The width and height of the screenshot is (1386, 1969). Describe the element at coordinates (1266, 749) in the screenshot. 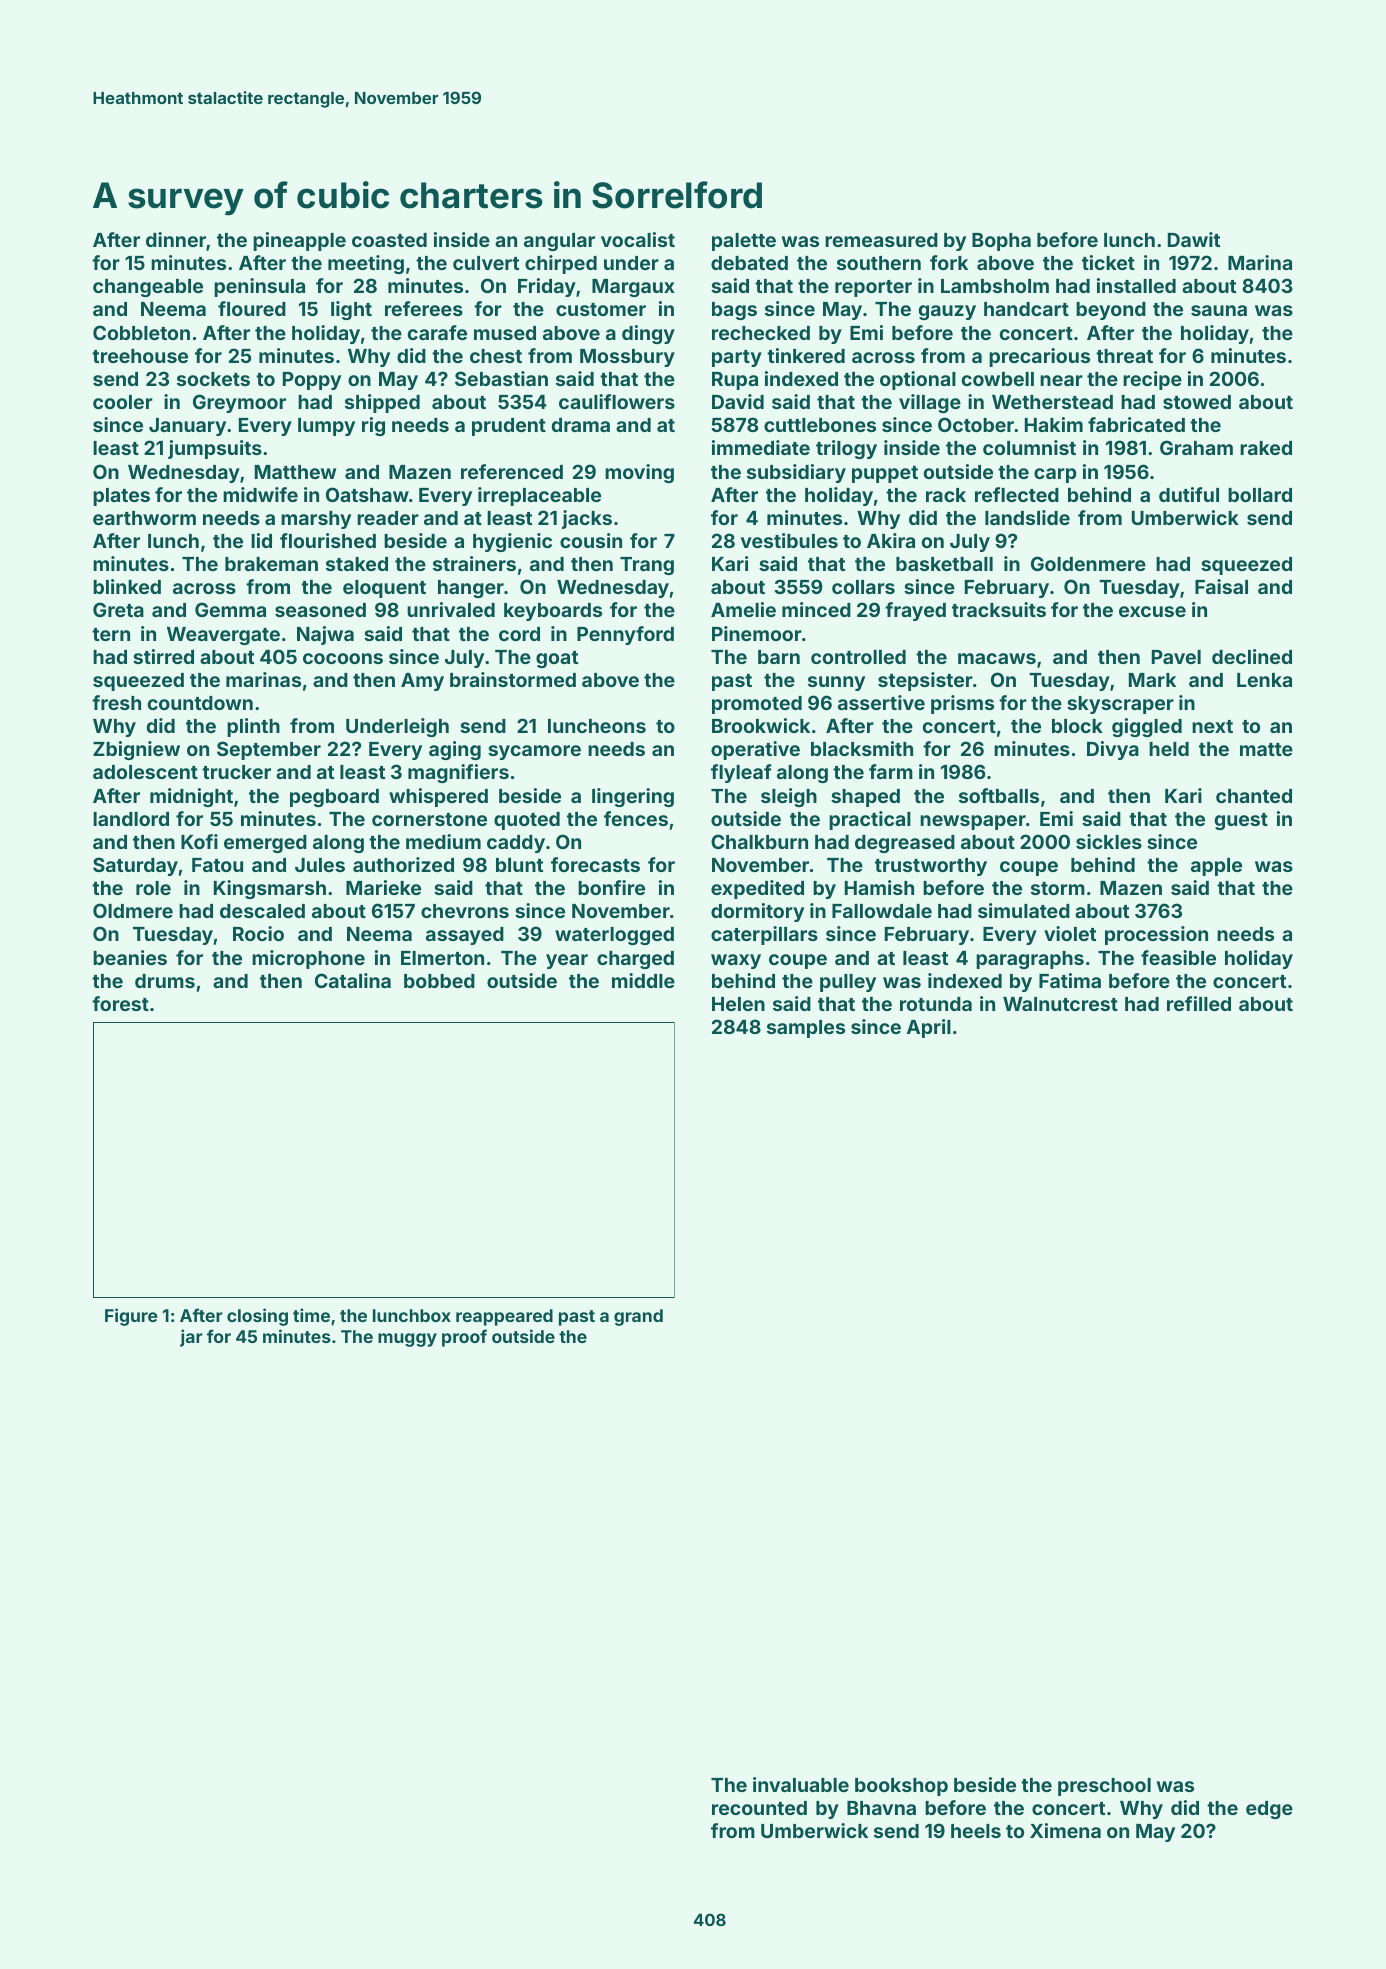

I see `matte` at that location.
